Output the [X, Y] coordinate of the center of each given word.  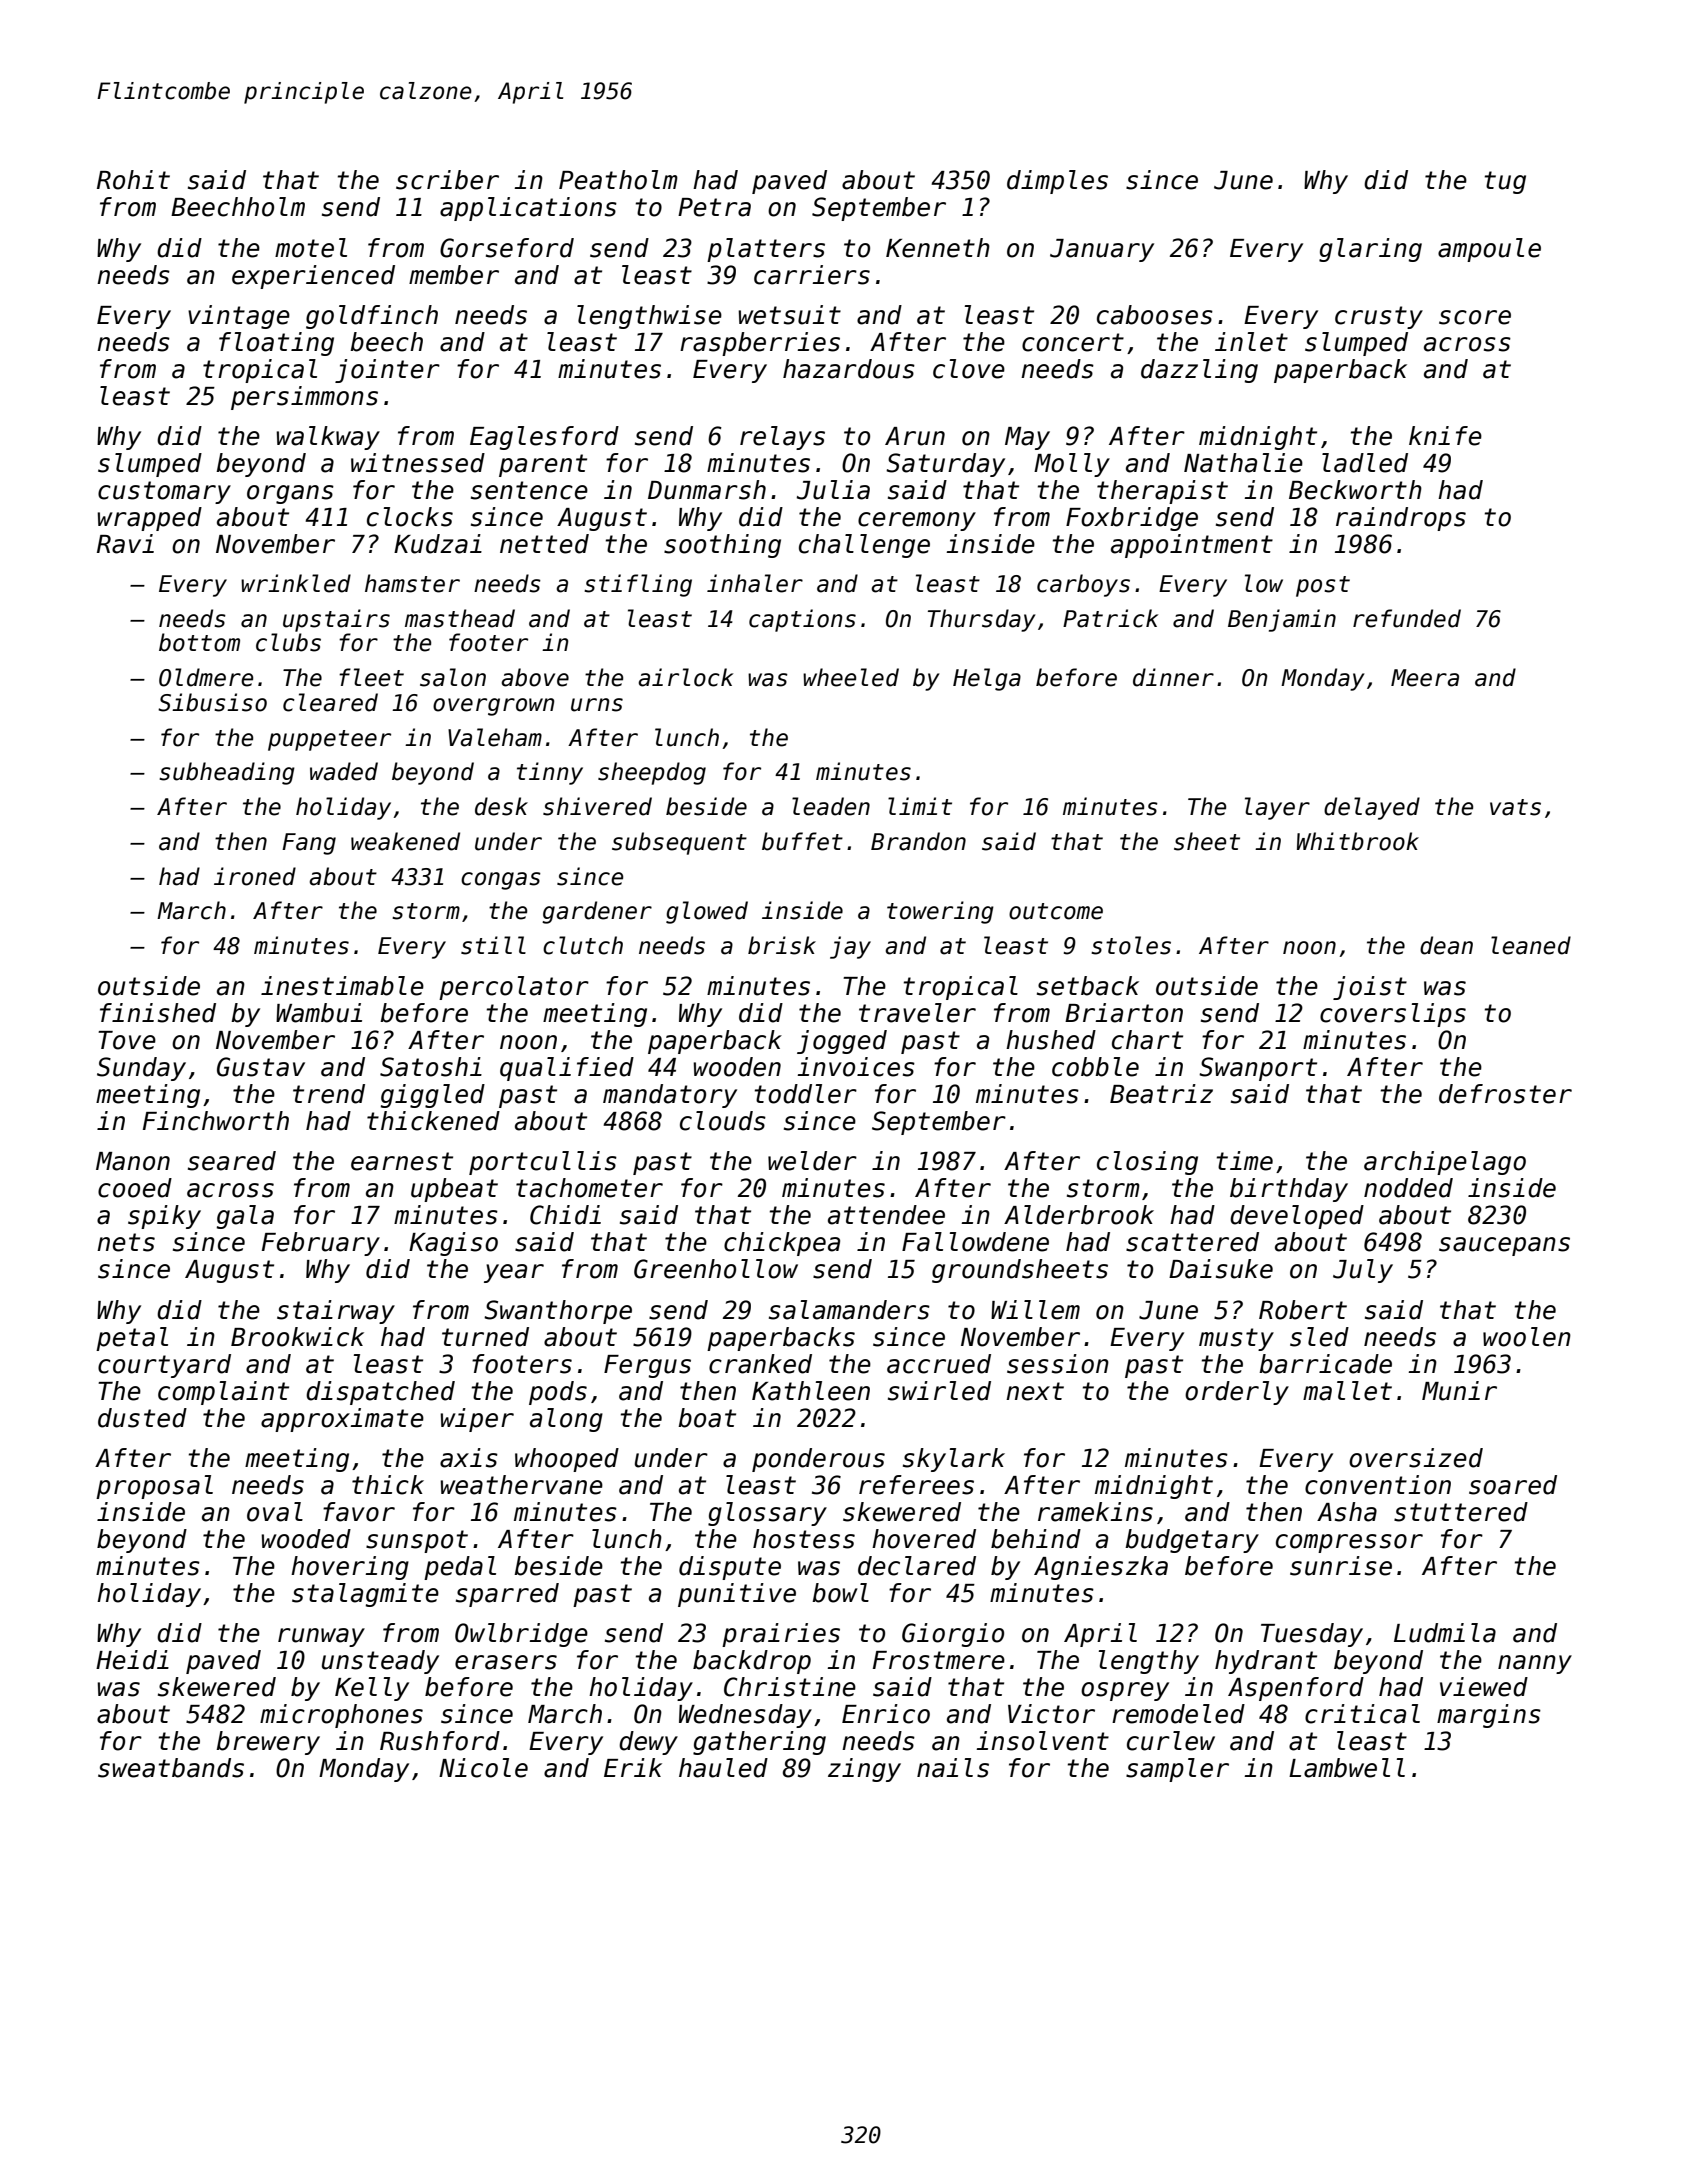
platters [766, 250]
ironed [255, 876]
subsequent [679, 843]
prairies [781, 1635]
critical [1362, 1714]
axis [469, 1458]
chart [1147, 1040]
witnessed [418, 463]
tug [1505, 182]
